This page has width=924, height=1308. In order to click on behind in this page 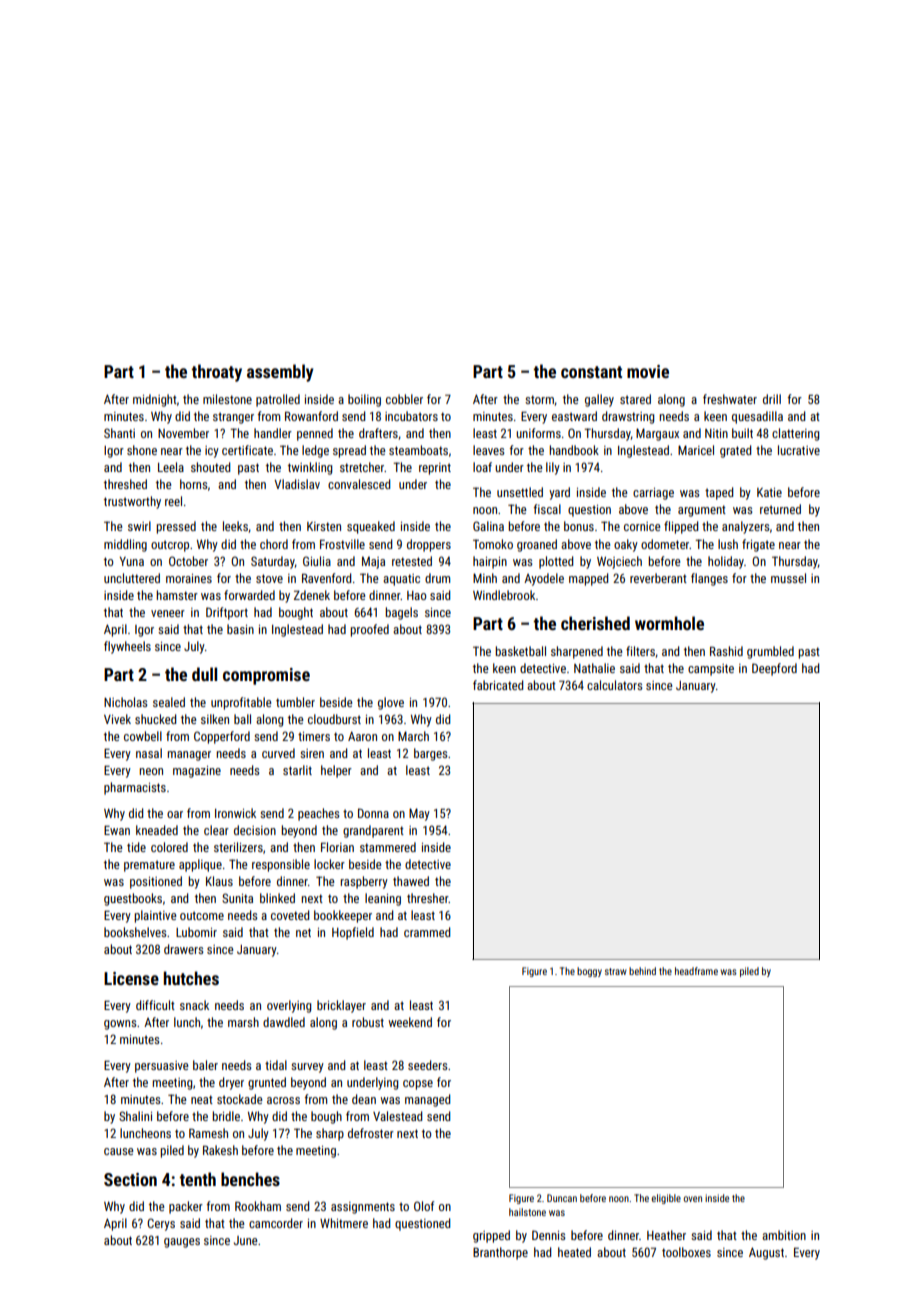, I will do `click(642, 971)`.
